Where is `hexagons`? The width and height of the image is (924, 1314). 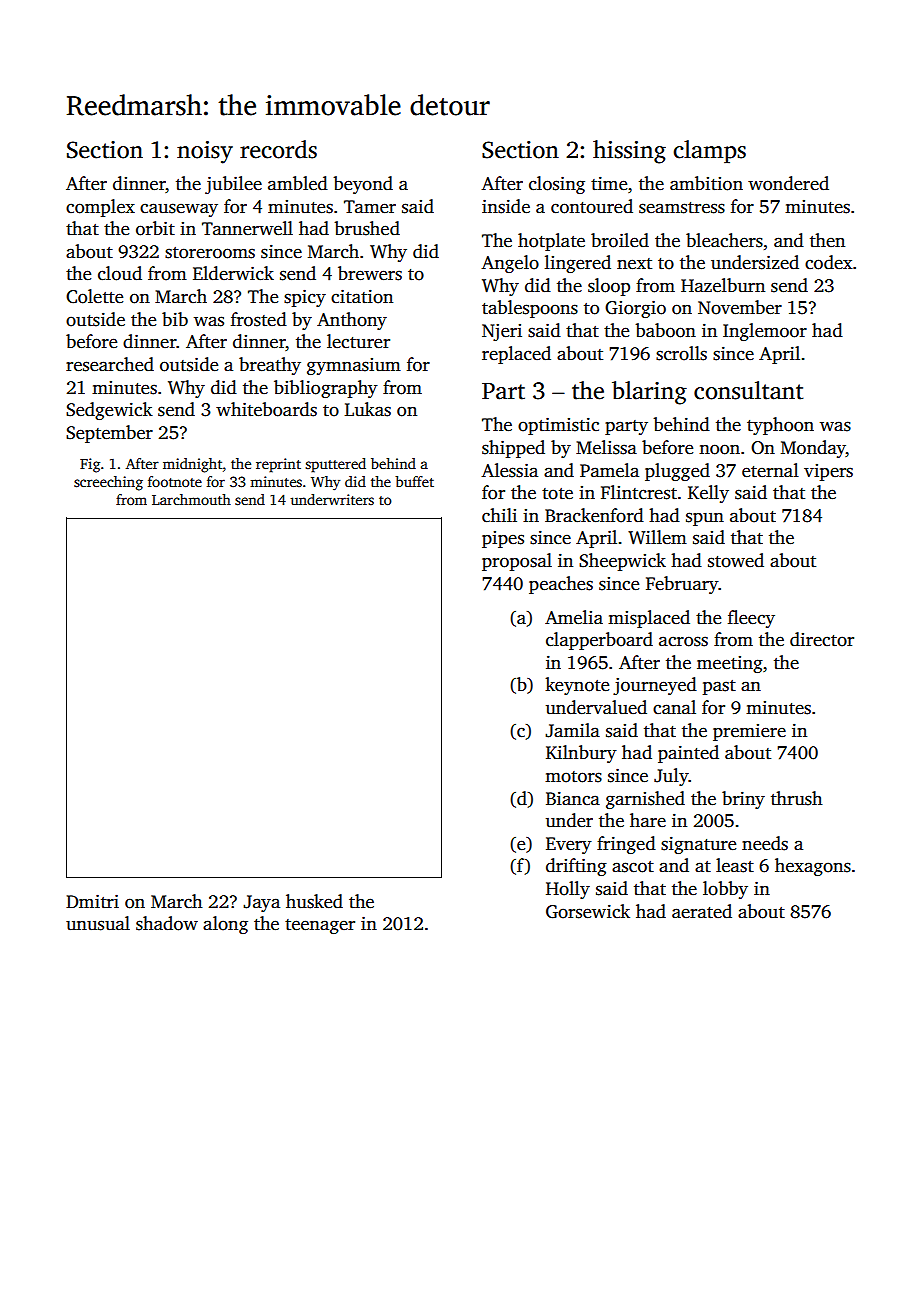
hexagons is located at coordinates (813, 867).
